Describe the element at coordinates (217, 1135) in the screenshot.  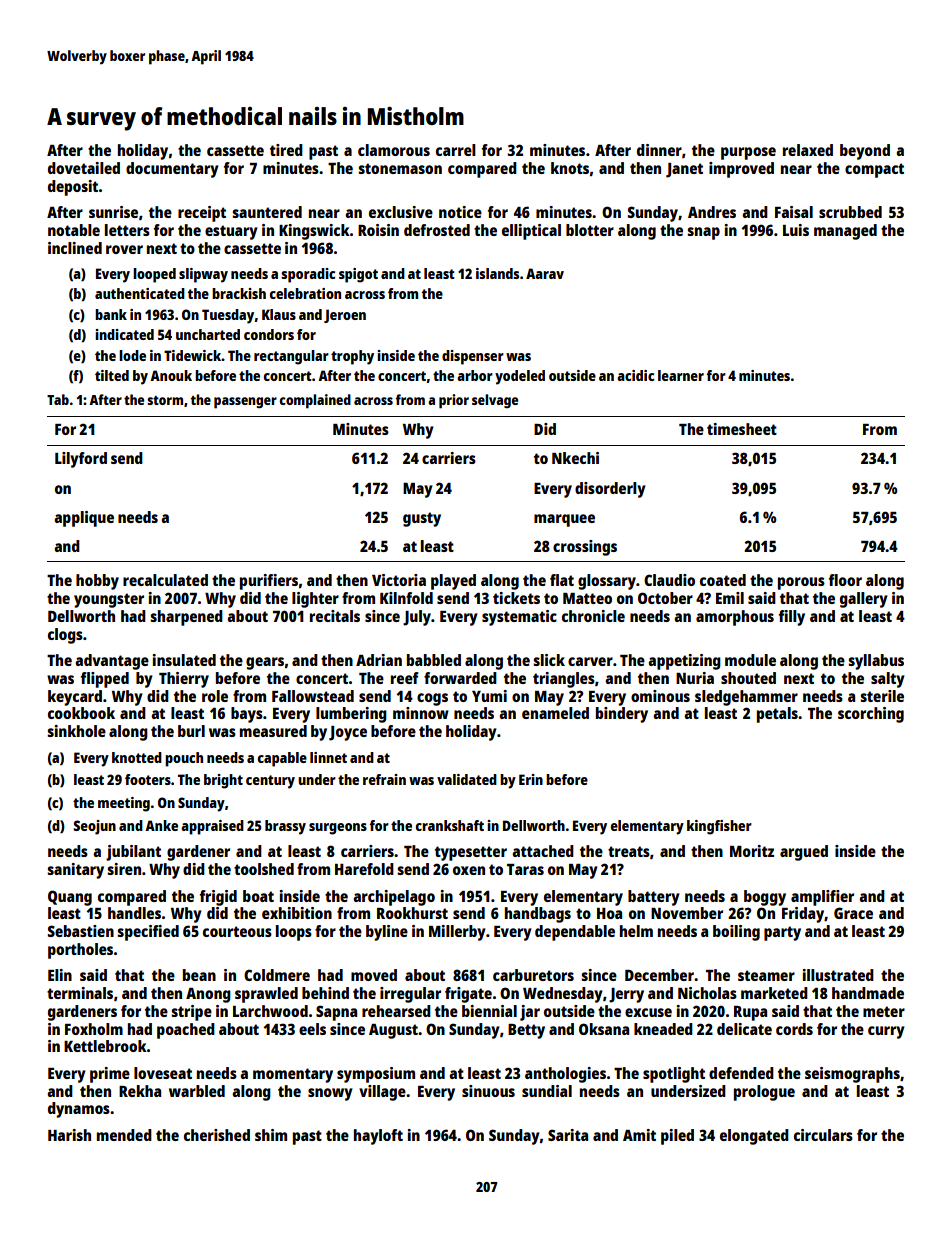
I see `cherished` at that location.
